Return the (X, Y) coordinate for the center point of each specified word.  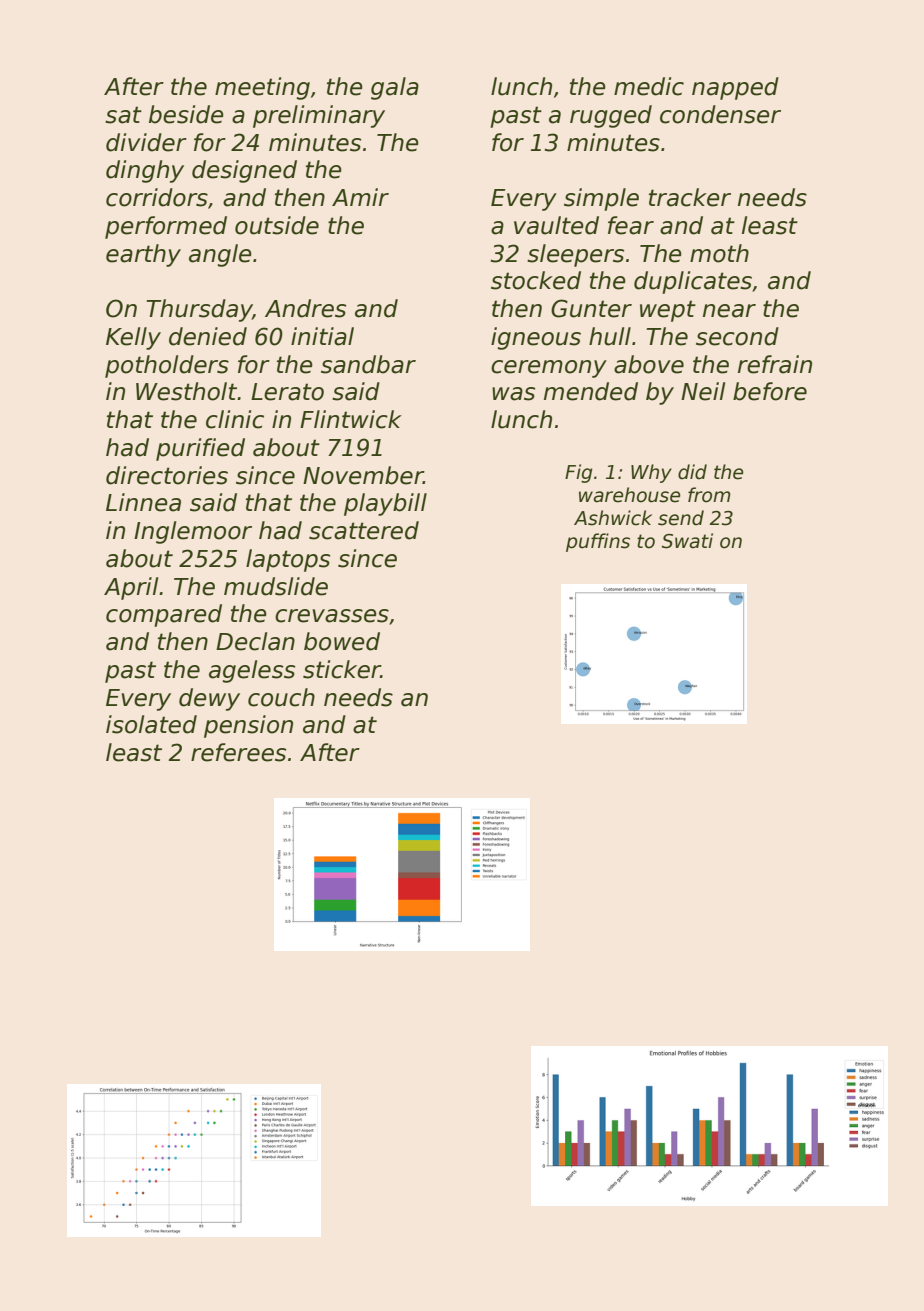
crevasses (332, 616)
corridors (157, 197)
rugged (611, 116)
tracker (690, 197)
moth (719, 253)
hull (610, 336)
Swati (687, 541)
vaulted (556, 225)
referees (238, 752)
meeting (262, 88)
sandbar (368, 364)
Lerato (287, 392)
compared (164, 615)
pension (248, 726)
